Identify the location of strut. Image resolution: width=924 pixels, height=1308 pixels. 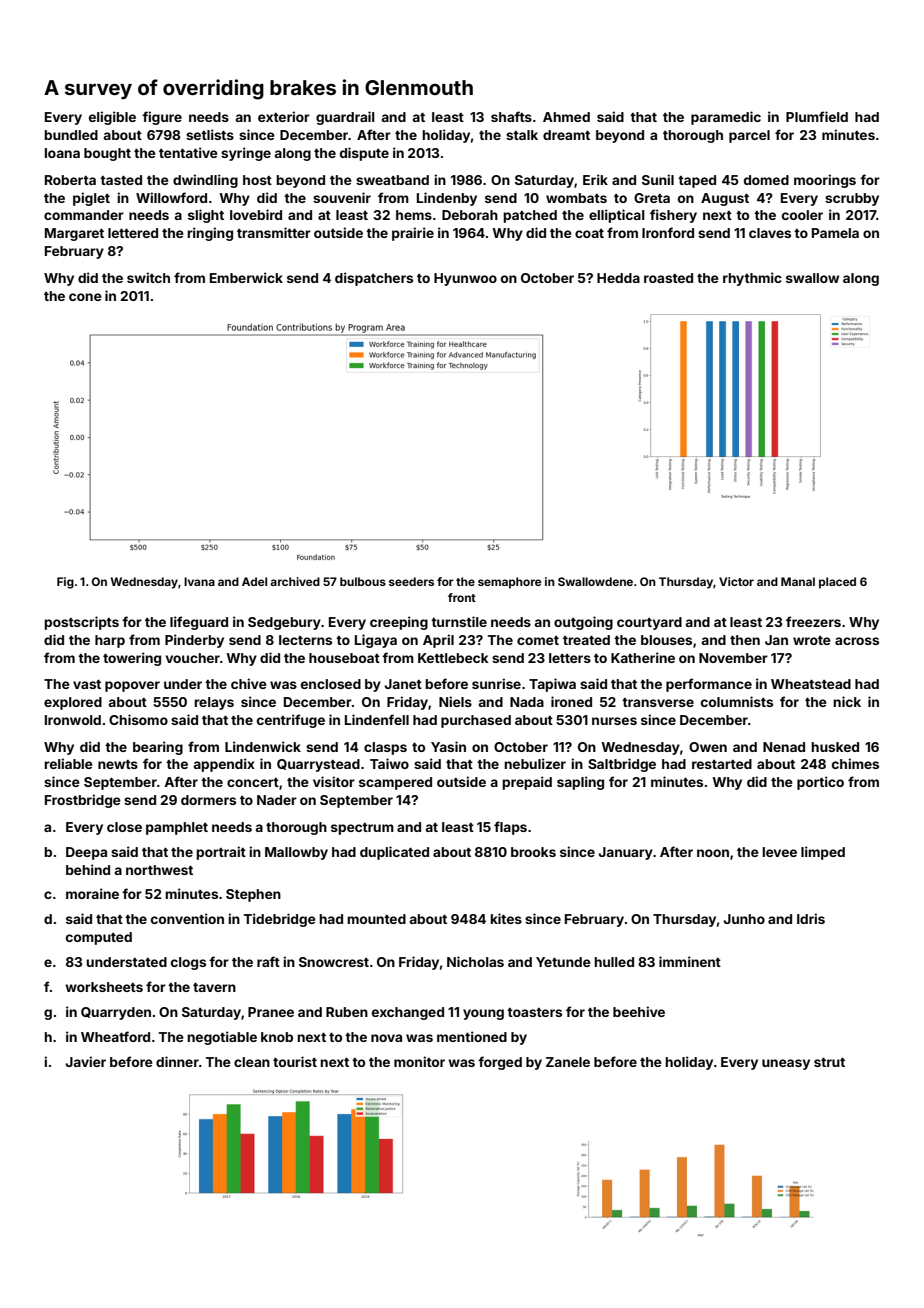
(829, 1062).
